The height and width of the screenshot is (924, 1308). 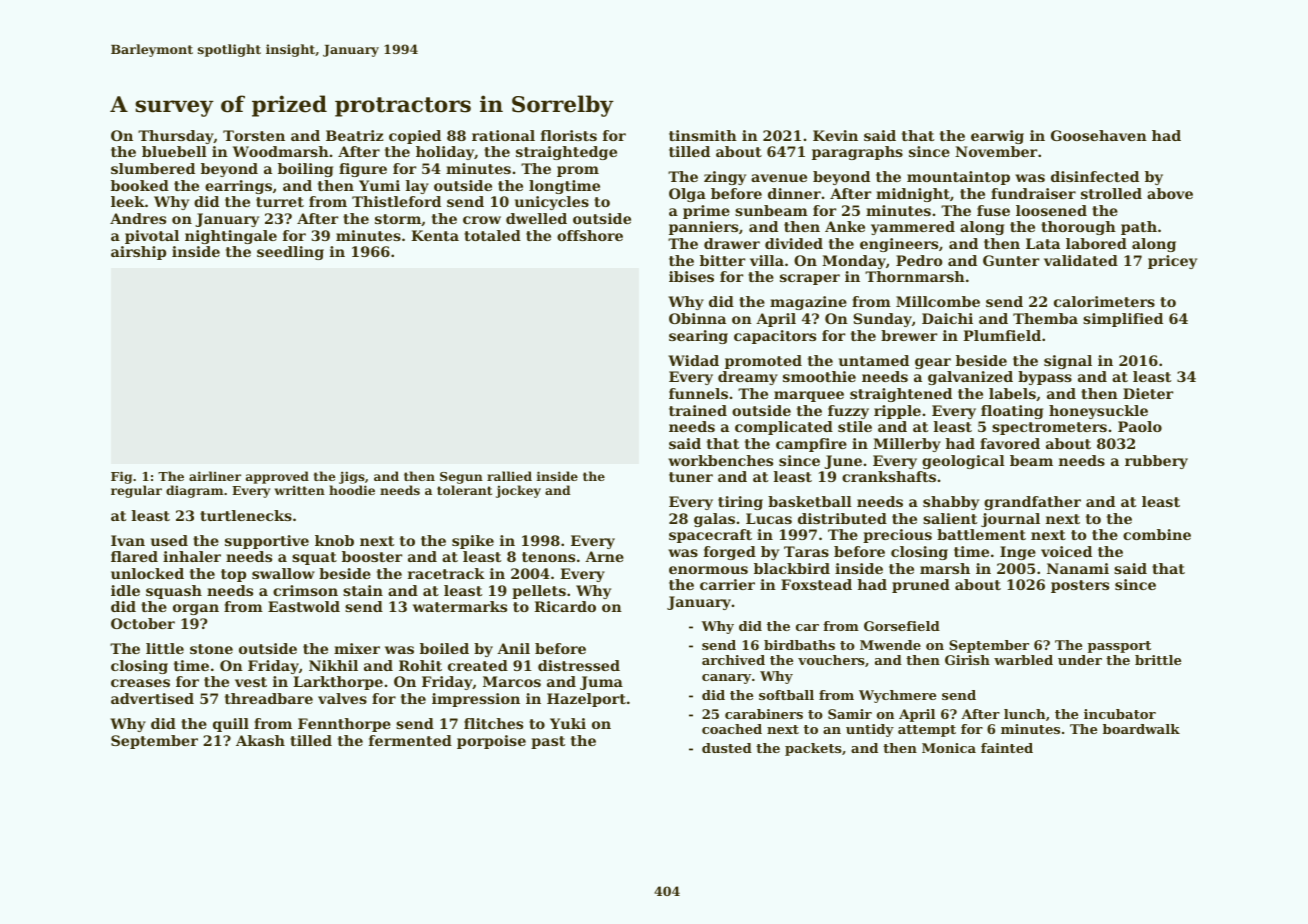 I want to click on canary, so click(x=726, y=679).
